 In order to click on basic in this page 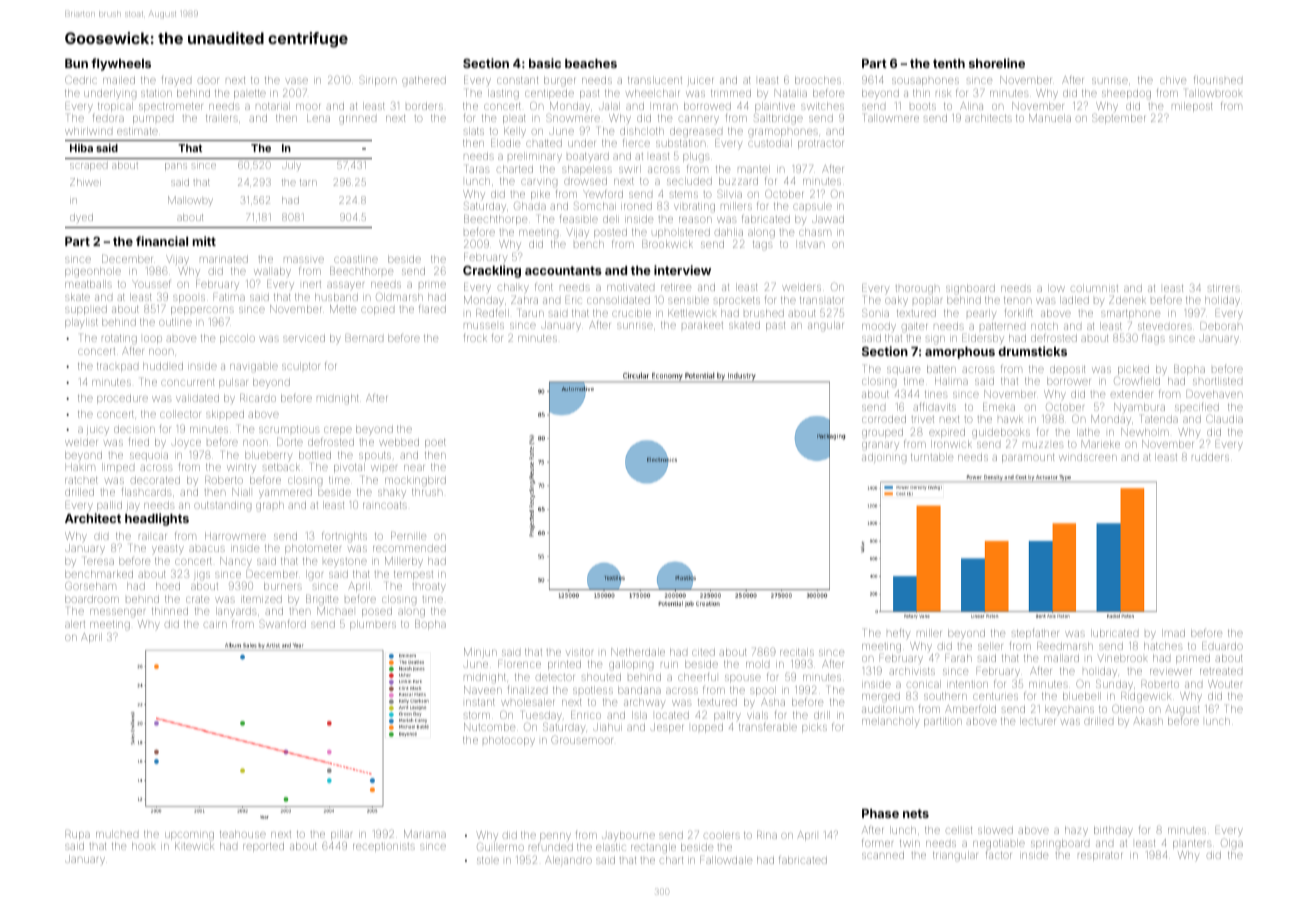, I will do `click(545, 63)`.
